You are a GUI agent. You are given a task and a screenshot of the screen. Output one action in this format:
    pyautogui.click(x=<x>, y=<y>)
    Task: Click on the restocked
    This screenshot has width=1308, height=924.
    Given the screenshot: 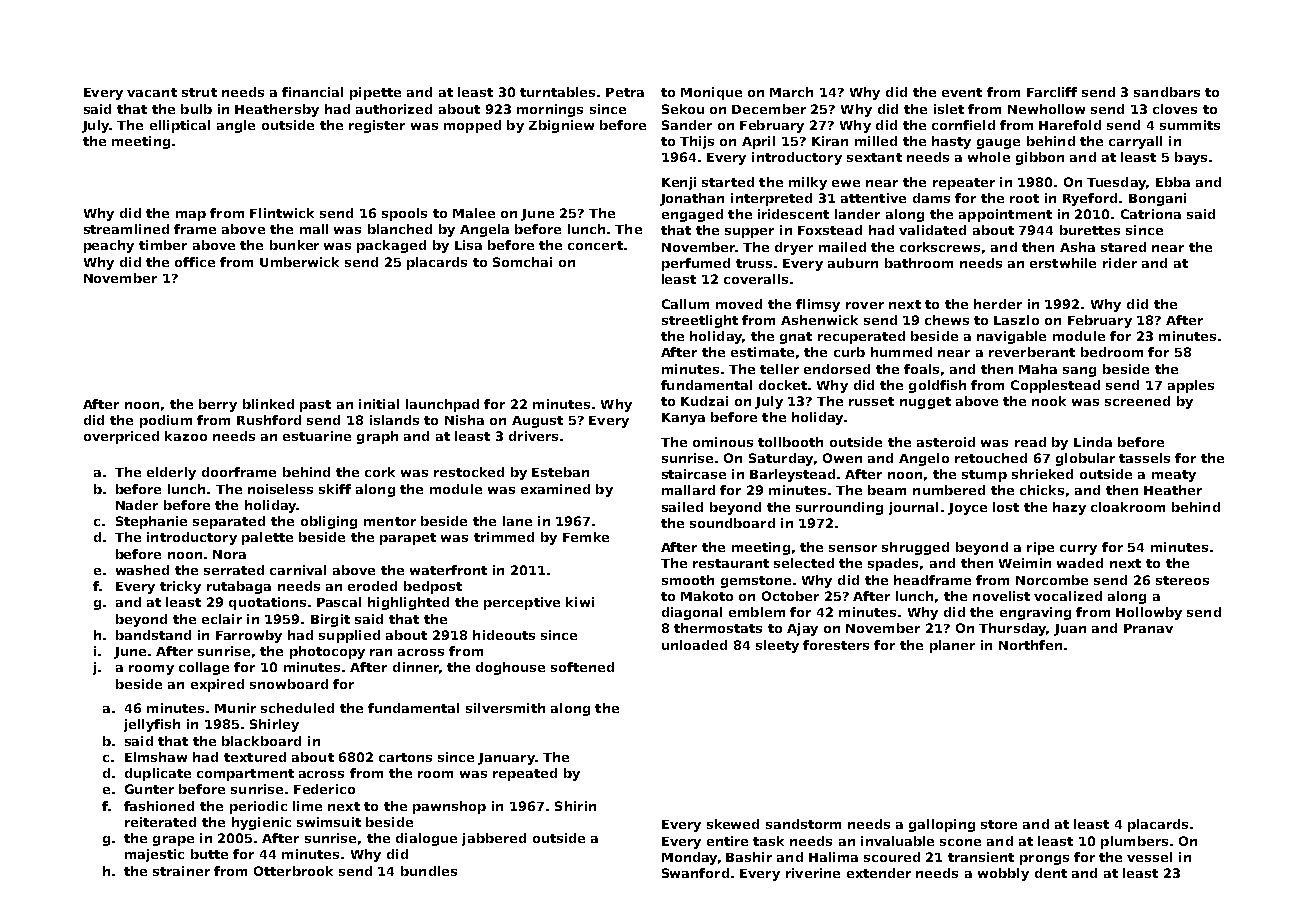 What is the action you would take?
    pyautogui.click(x=469, y=472)
